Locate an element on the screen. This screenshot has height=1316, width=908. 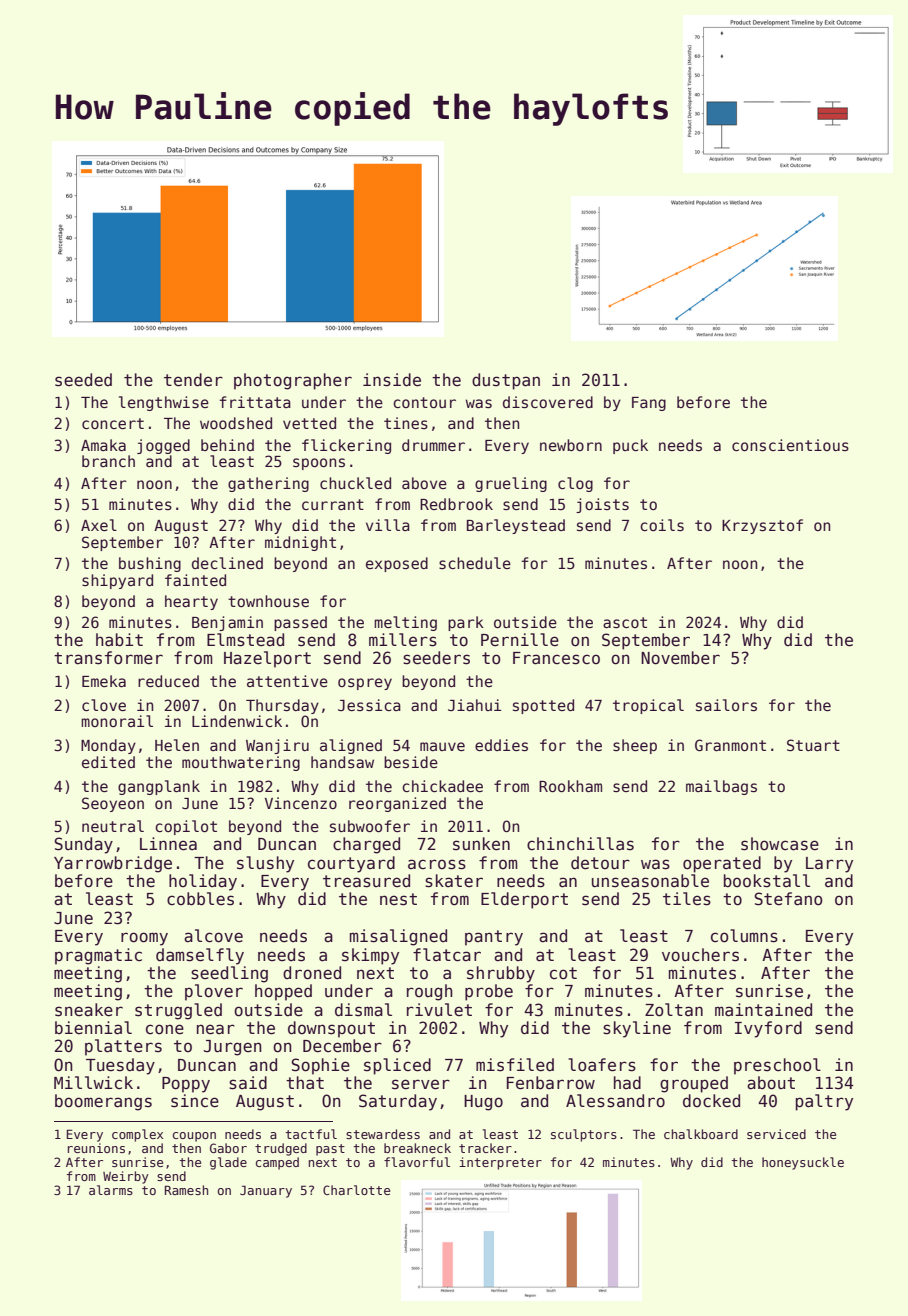
tender is located at coordinates (193, 380).
